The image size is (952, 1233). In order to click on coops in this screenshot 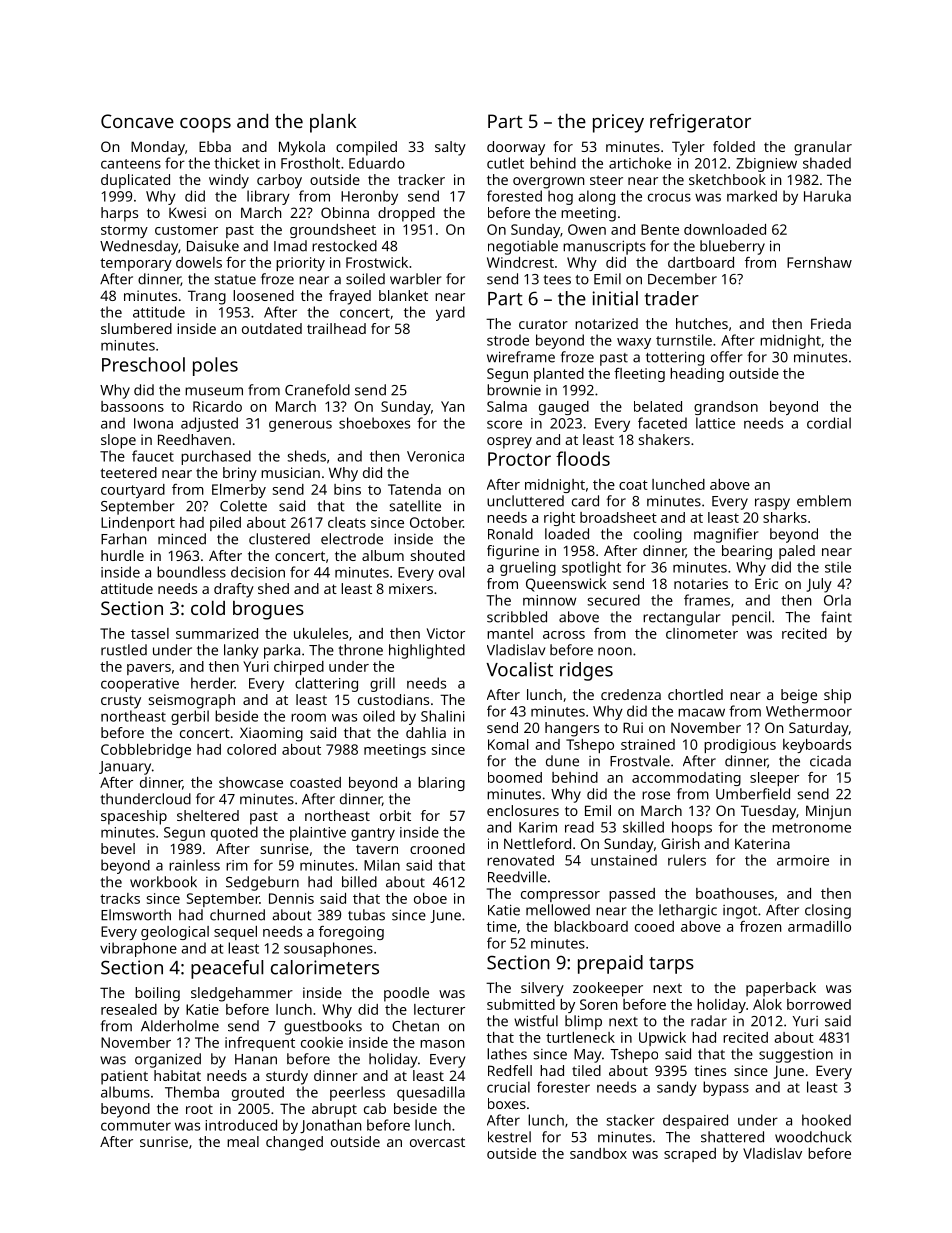, I will do `click(205, 125)`.
